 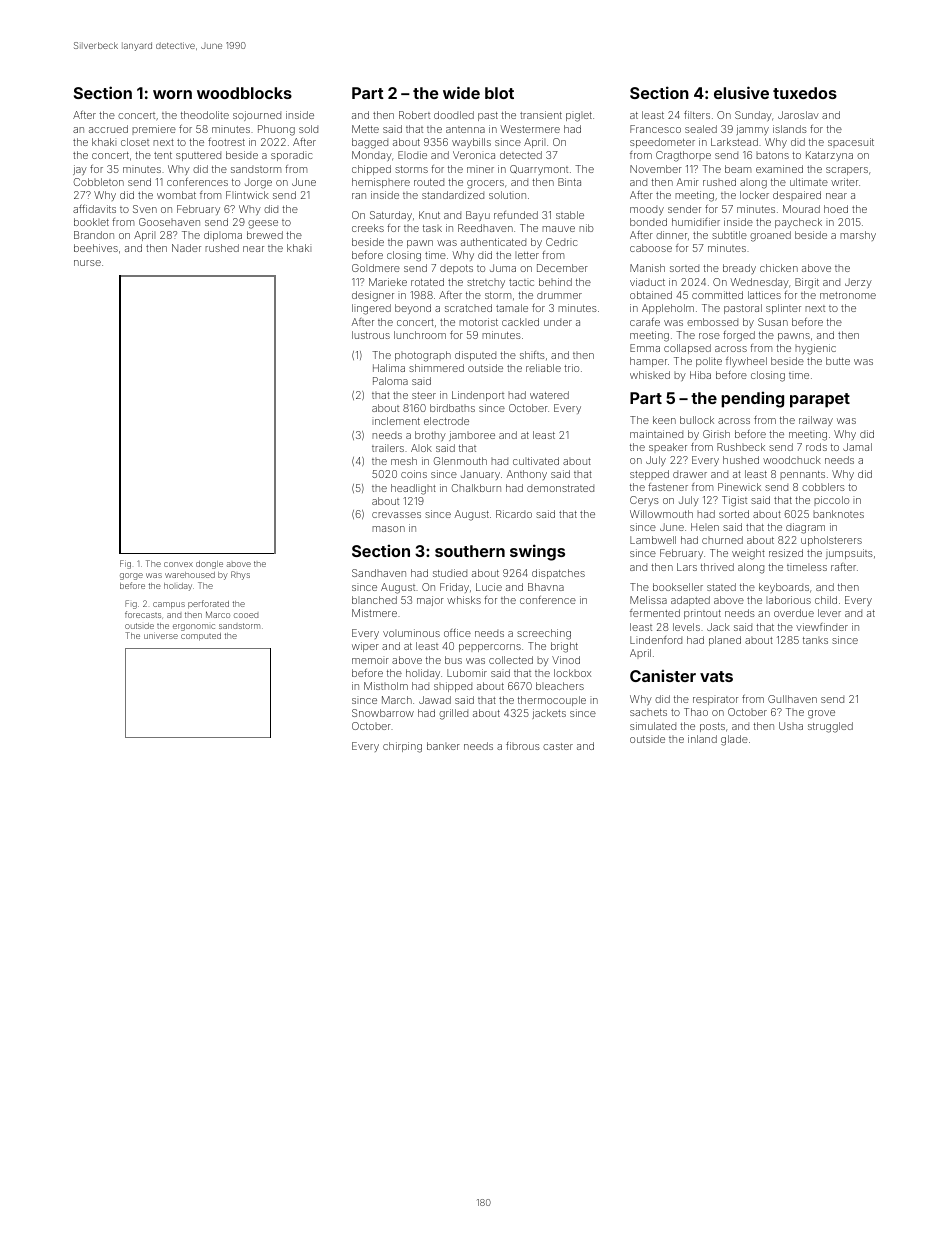 I want to click on piglet, so click(x=579, y=116).
